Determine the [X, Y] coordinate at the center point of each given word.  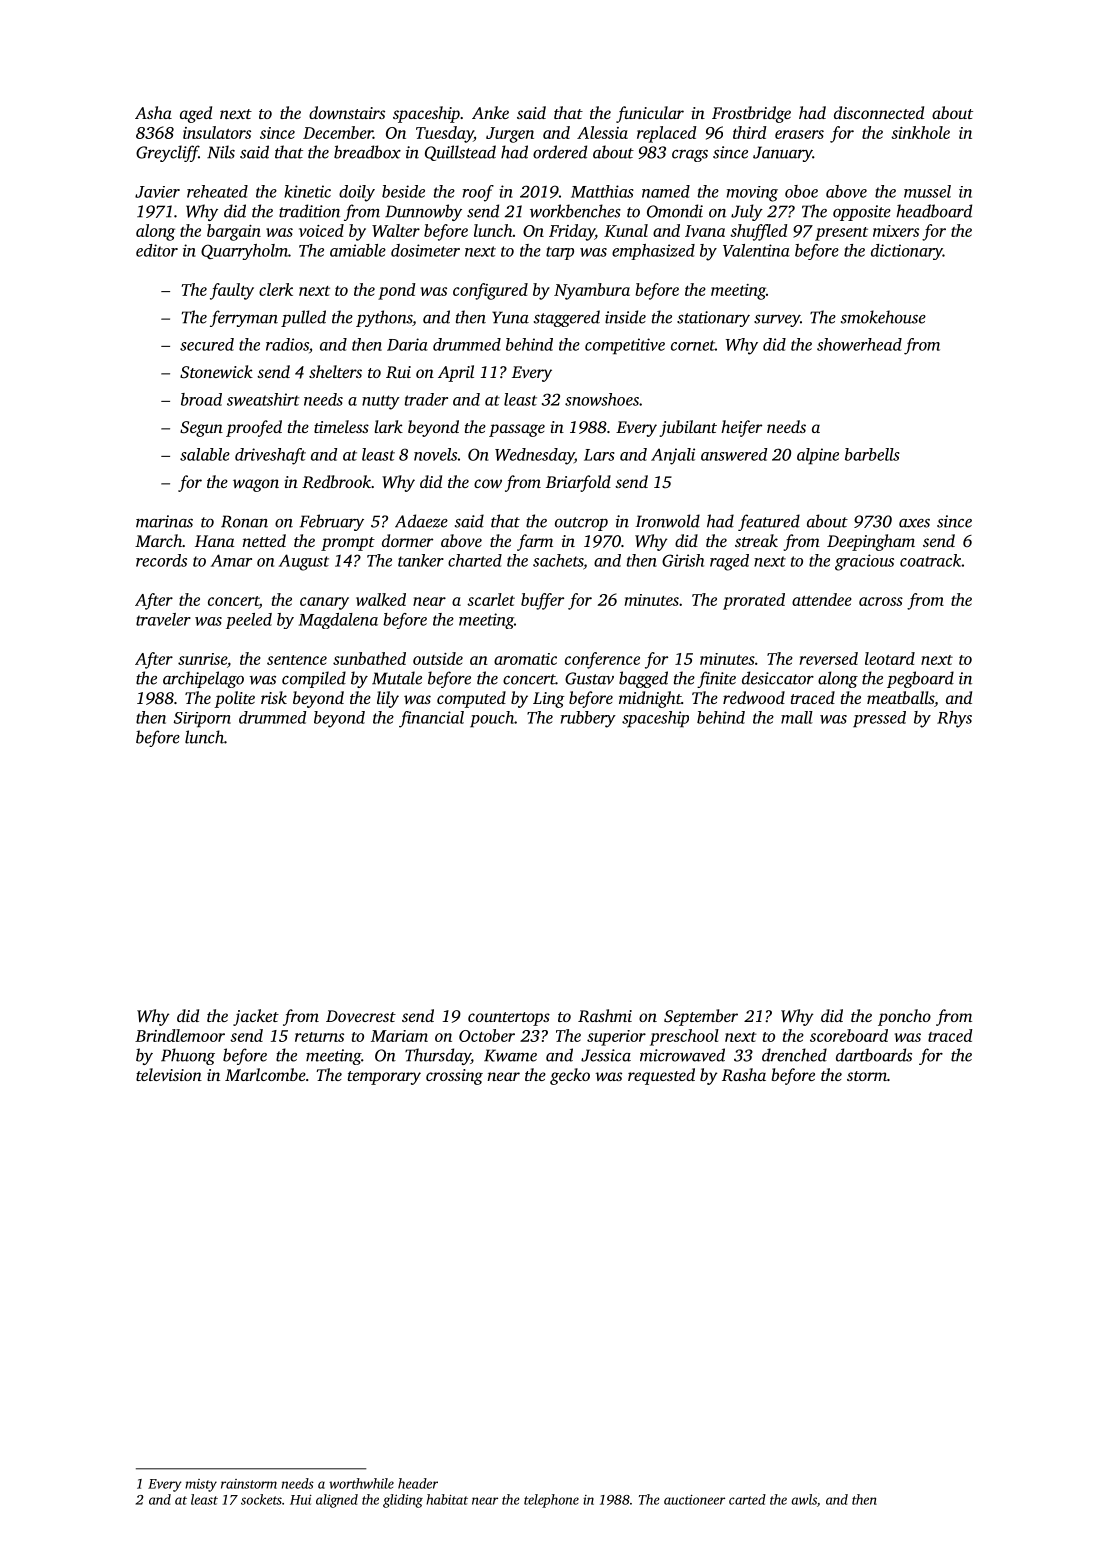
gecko [570, 1076]
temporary [384, 1078]
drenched [794, 1055]
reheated [217, 191]
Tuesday [445, 134]
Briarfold [578, 483]
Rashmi [605, 1015]
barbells [872, 454]
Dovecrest [361, 1016]
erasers [799, 134]
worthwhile [361, 1483]
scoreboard [849, 1035]
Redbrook [336, 481]
